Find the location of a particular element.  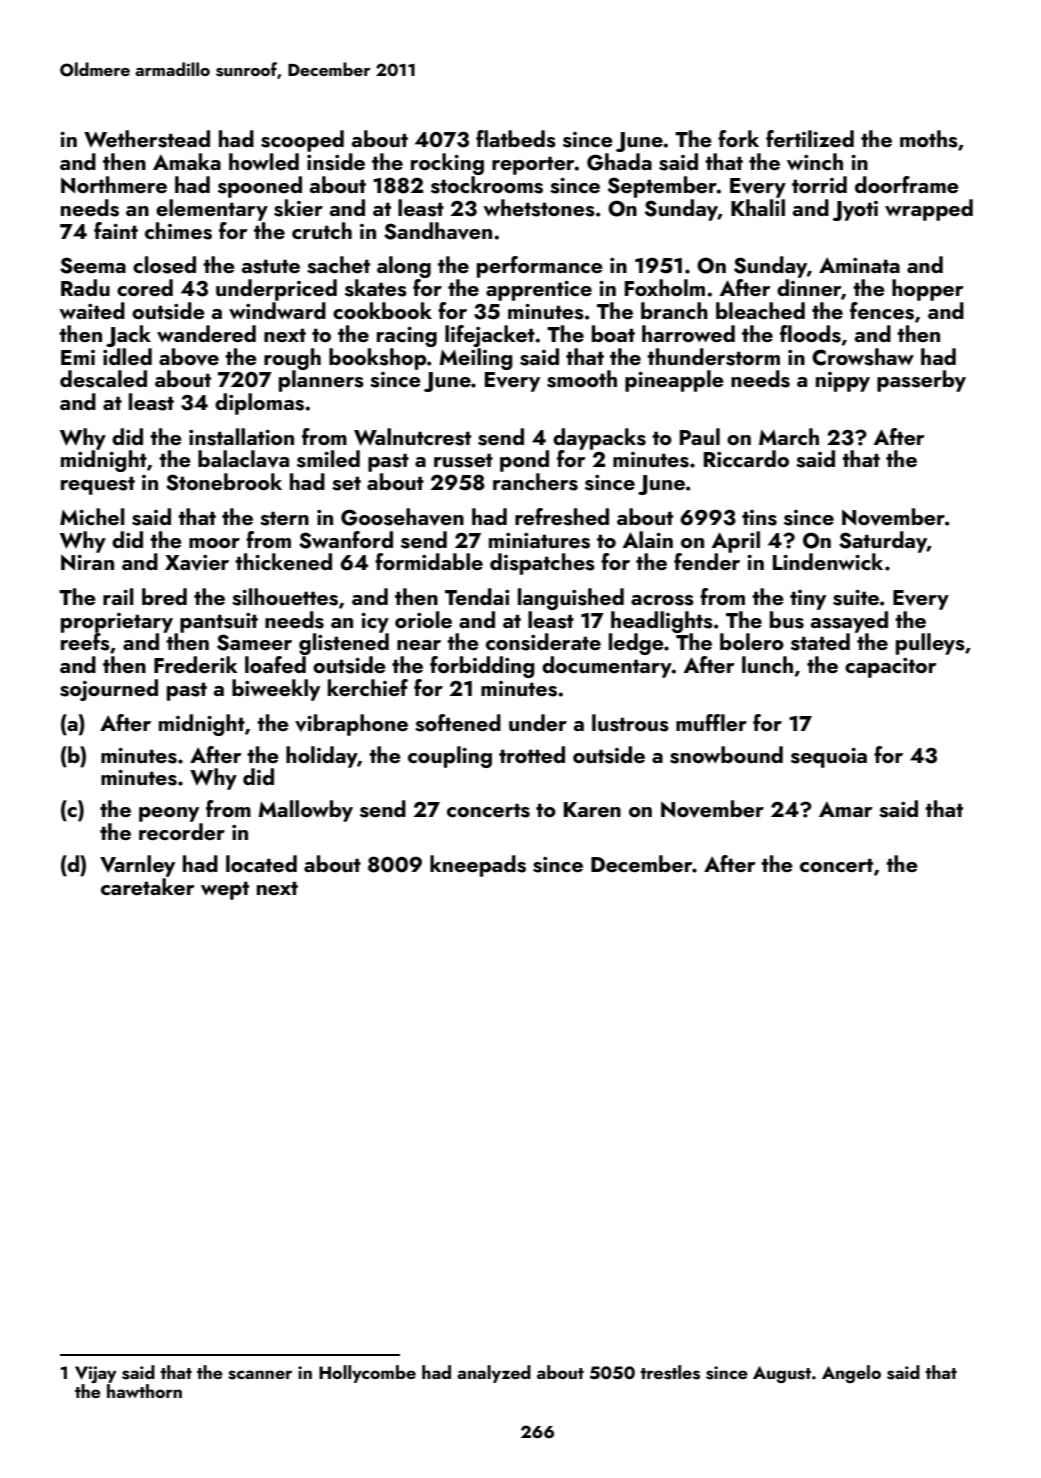

Vijay is located at coordinates (95, 1374).
